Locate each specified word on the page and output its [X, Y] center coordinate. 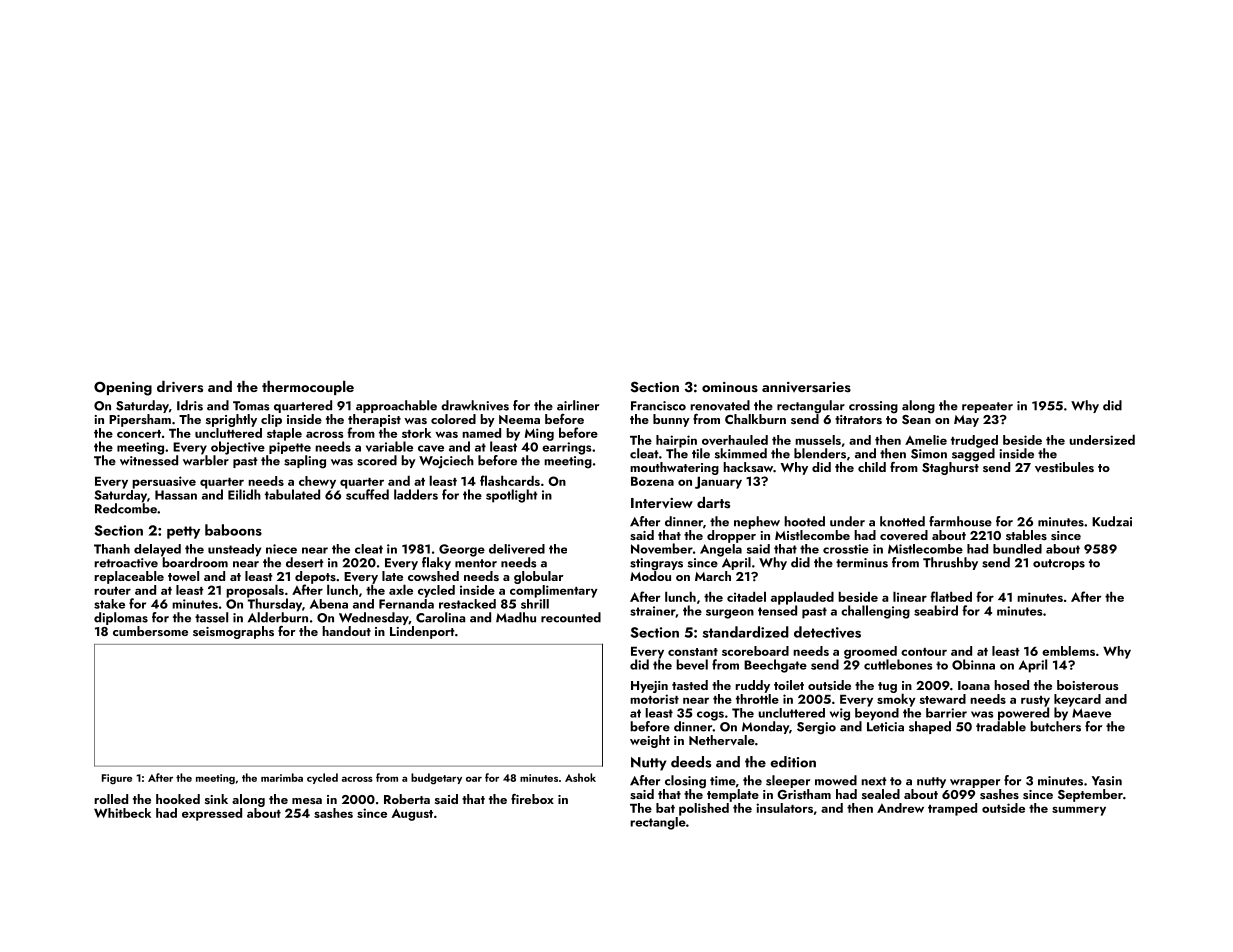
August [412, 814]
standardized [746, 632]
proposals [255, 591]
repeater [987, 407]
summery [1079, 811]
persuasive [164, 482]
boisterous [1088, 685]
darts [713, 503]
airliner [578, 405]
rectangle [658, 823]
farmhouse [960, 521]
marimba [282, 777]
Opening [123, 388]
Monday [765, 727]
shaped [930, 727]
